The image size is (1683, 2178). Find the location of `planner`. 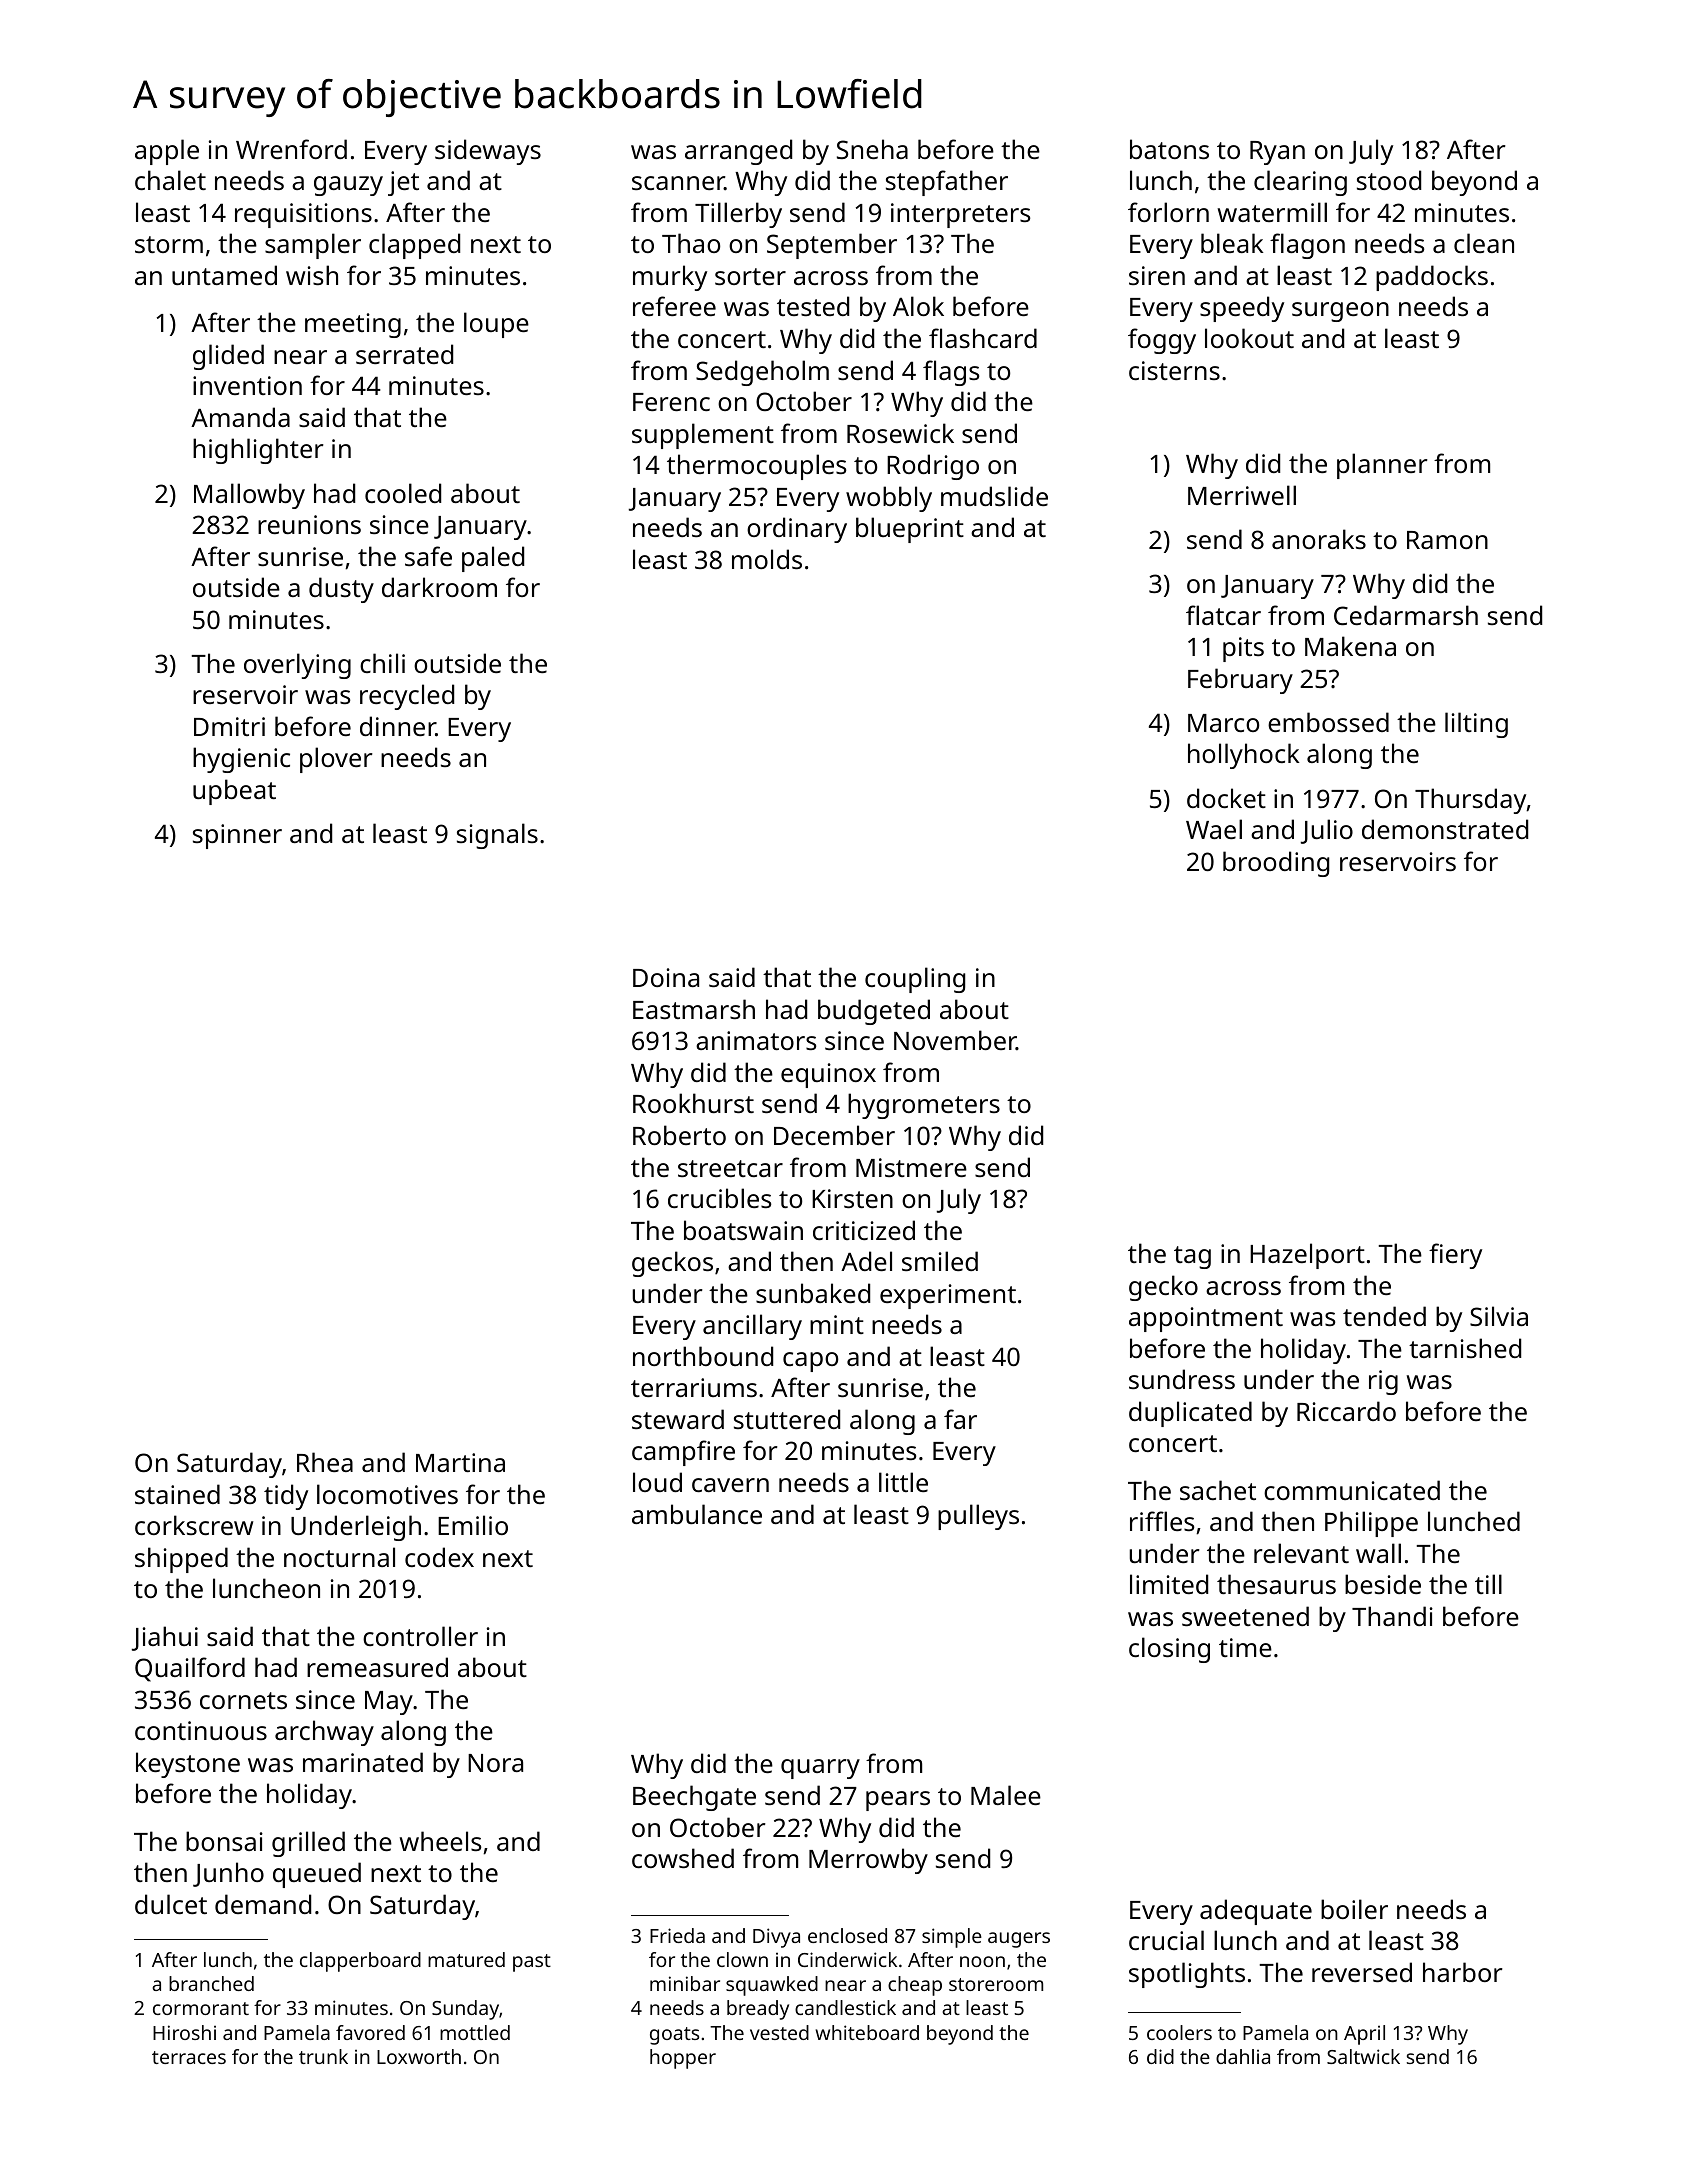

planner is located at coordinates (1382, 466).
